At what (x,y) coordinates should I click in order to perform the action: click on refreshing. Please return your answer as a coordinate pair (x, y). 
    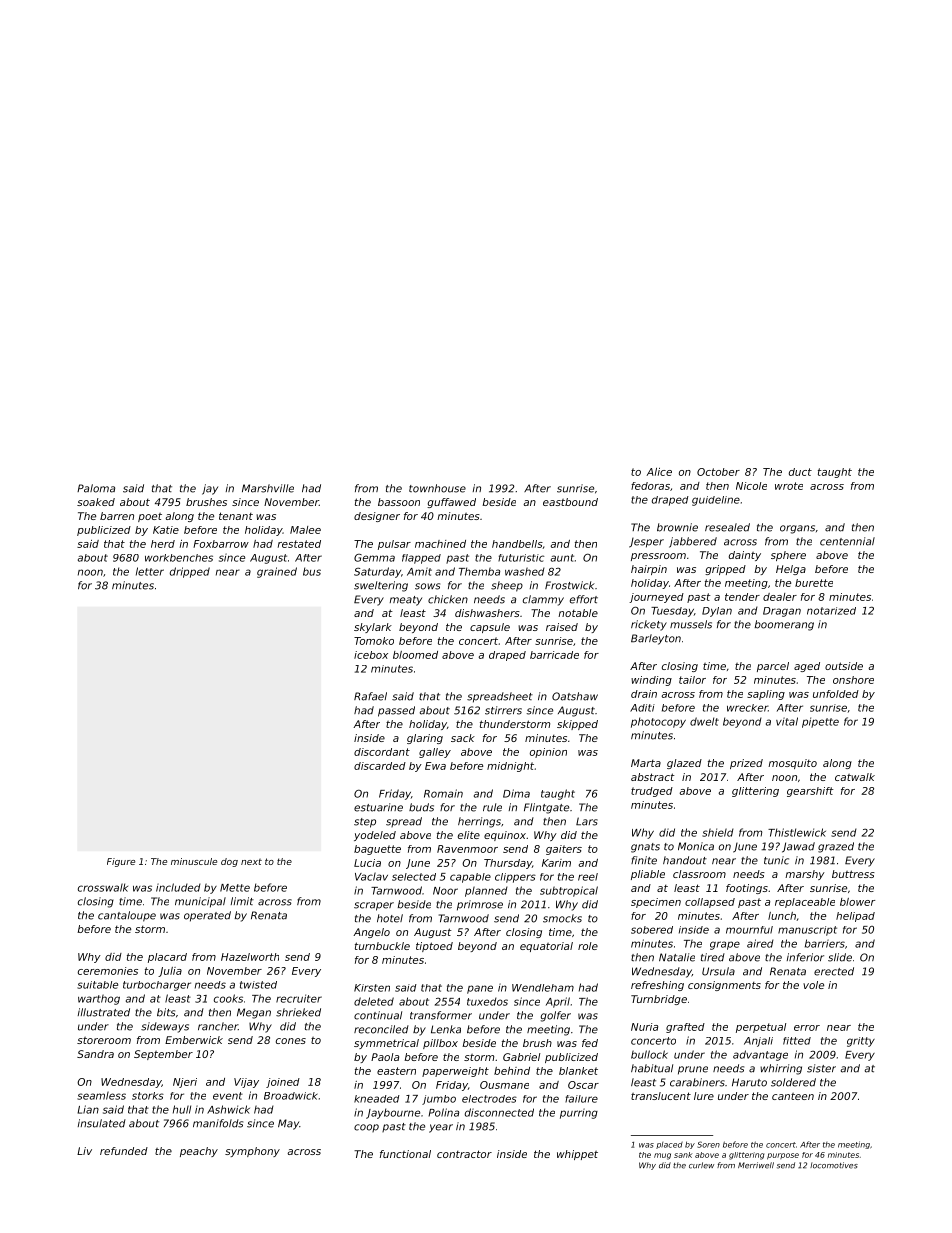
    Looking at the image, I should click on (657, 986).
